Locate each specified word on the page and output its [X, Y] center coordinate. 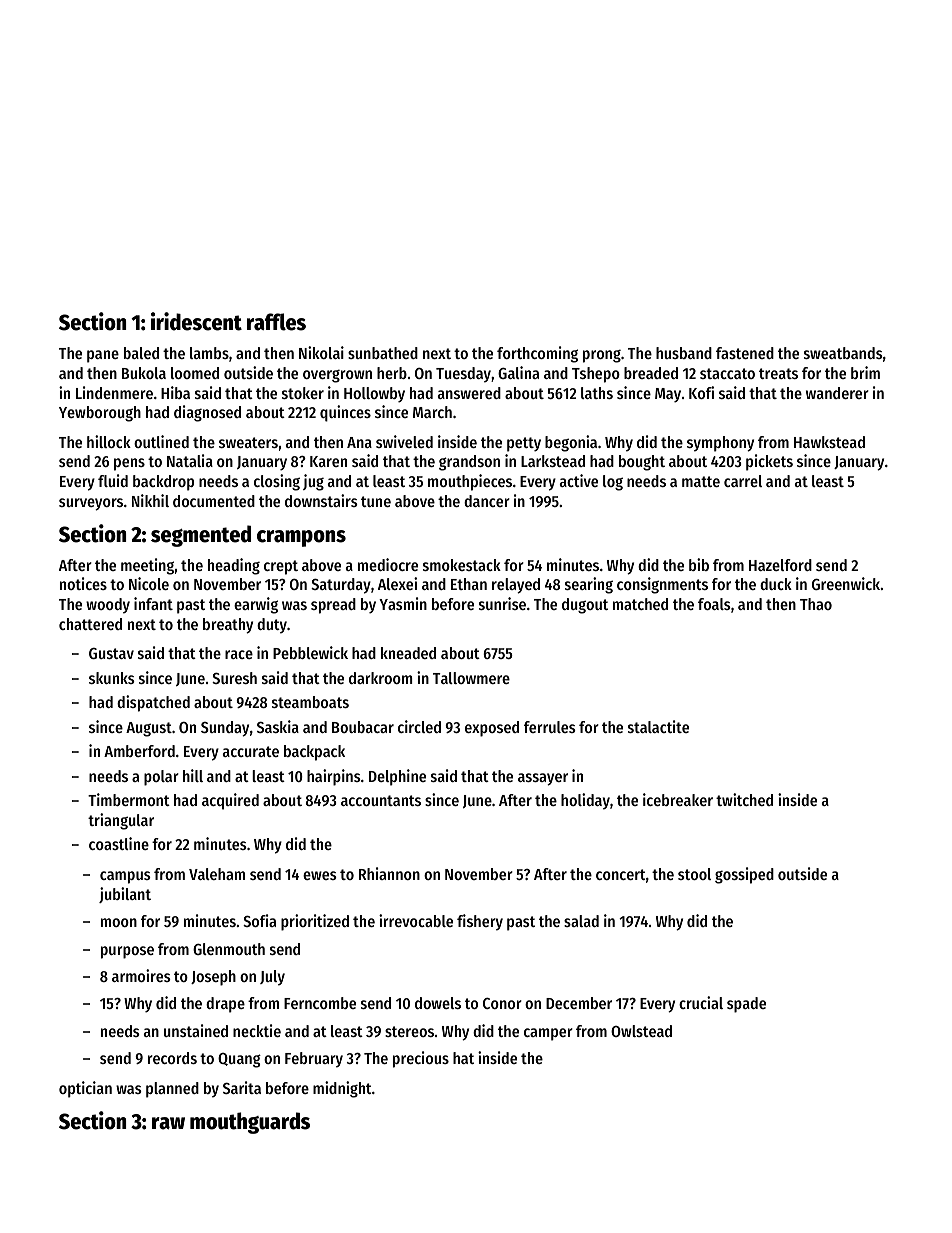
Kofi [701, 392]
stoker [303, 393]
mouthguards [250, 1123]
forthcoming [537, 354]
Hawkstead [829, 442]
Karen [328, 461]
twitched [744, 799]
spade [746, 1005]
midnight [342, 1089]
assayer [543, 779]
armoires [141, 975]
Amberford [139, 751]
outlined [161, 441]
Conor [502, 1003]
